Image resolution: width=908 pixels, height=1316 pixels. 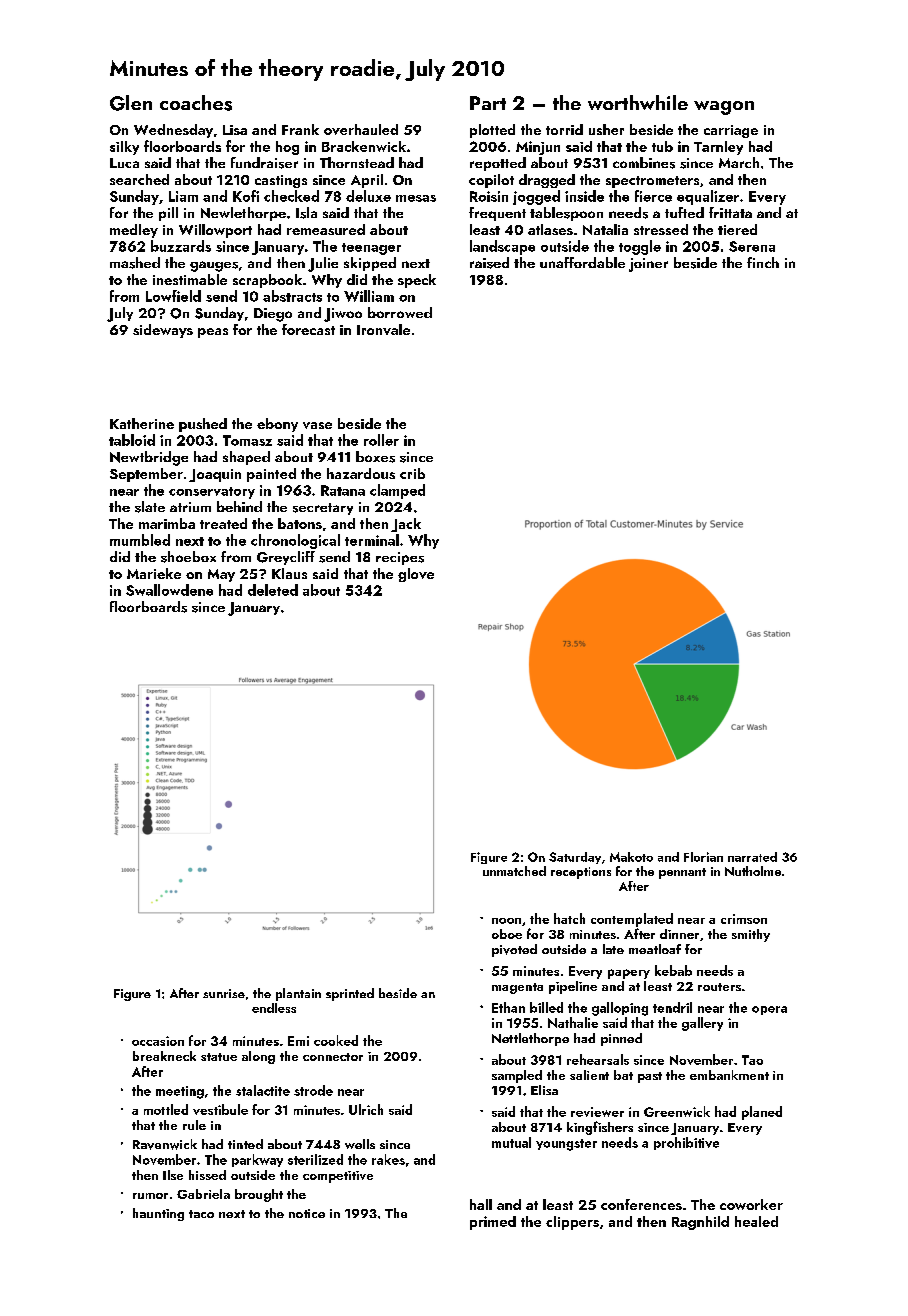 What do you see at coordinates (165, 1144) in the screenshot?
I see `Ravenwick` at bounding box center [165, 1144].
